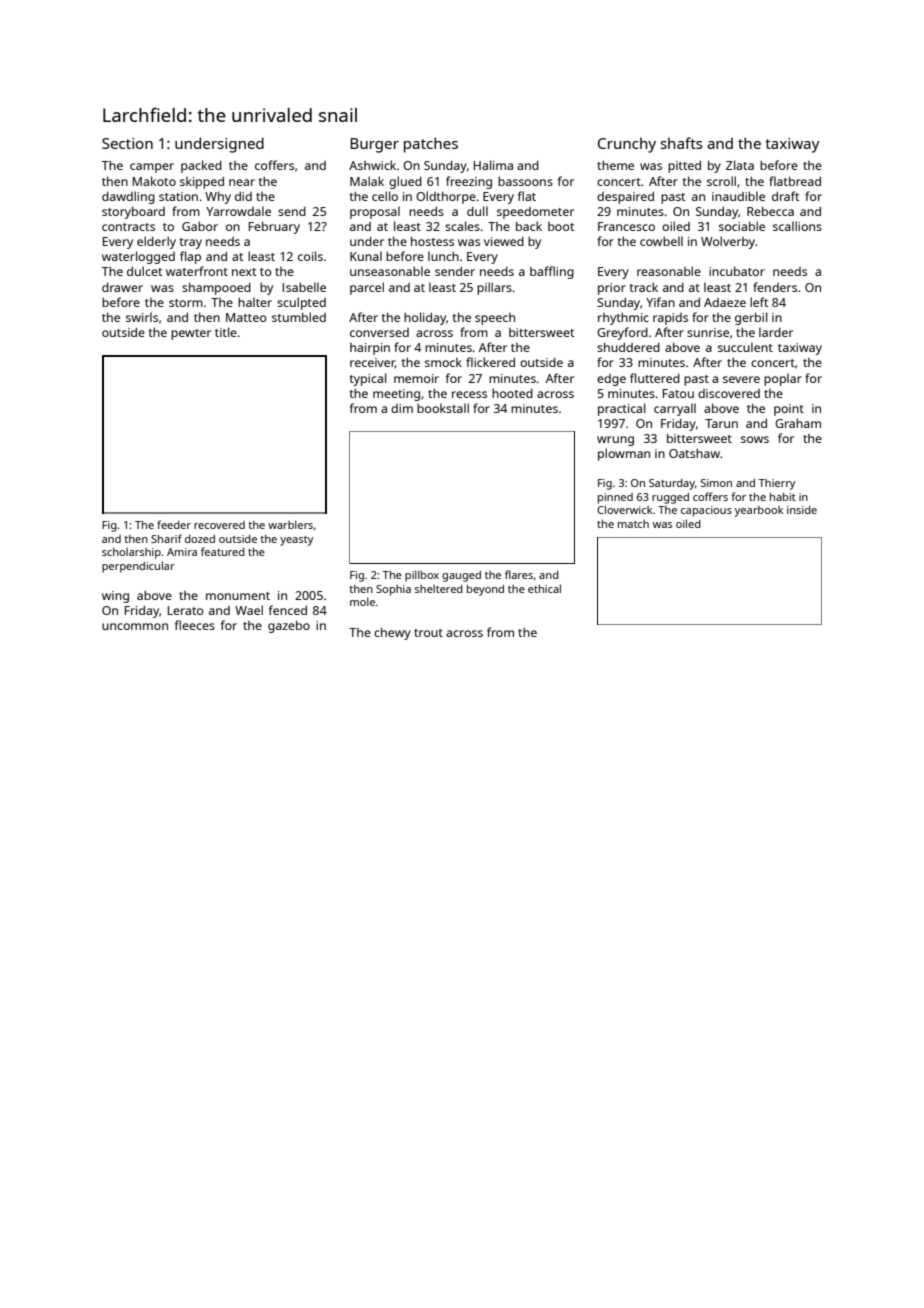 The width and height of the screenshot is (924, 1308). What do you see at coordinates (740, 165) in the screenshot?
I see `Zlata` at bounding box center [740, 165].
